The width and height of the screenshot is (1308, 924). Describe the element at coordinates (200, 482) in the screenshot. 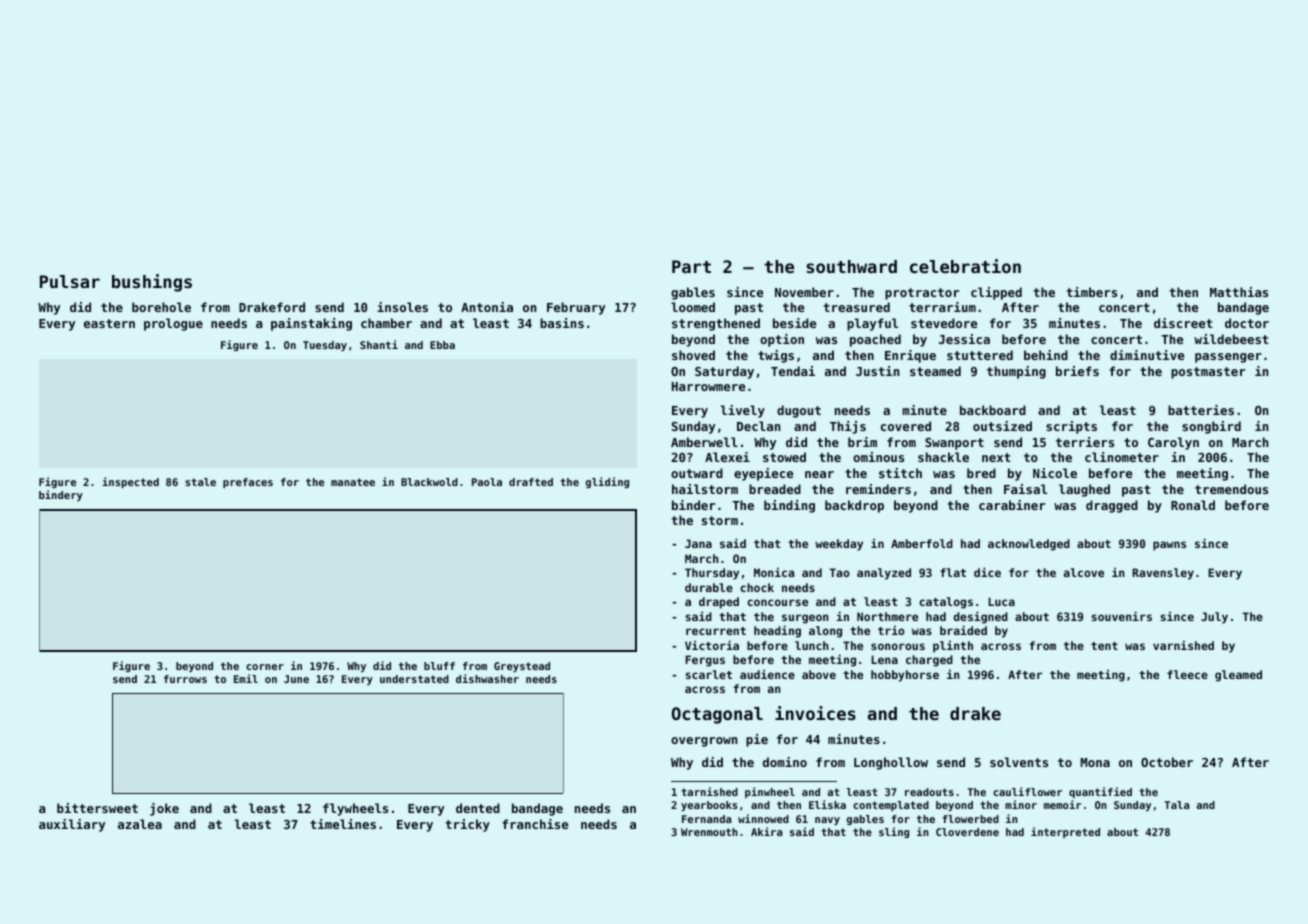

I see `stale` at that location.
